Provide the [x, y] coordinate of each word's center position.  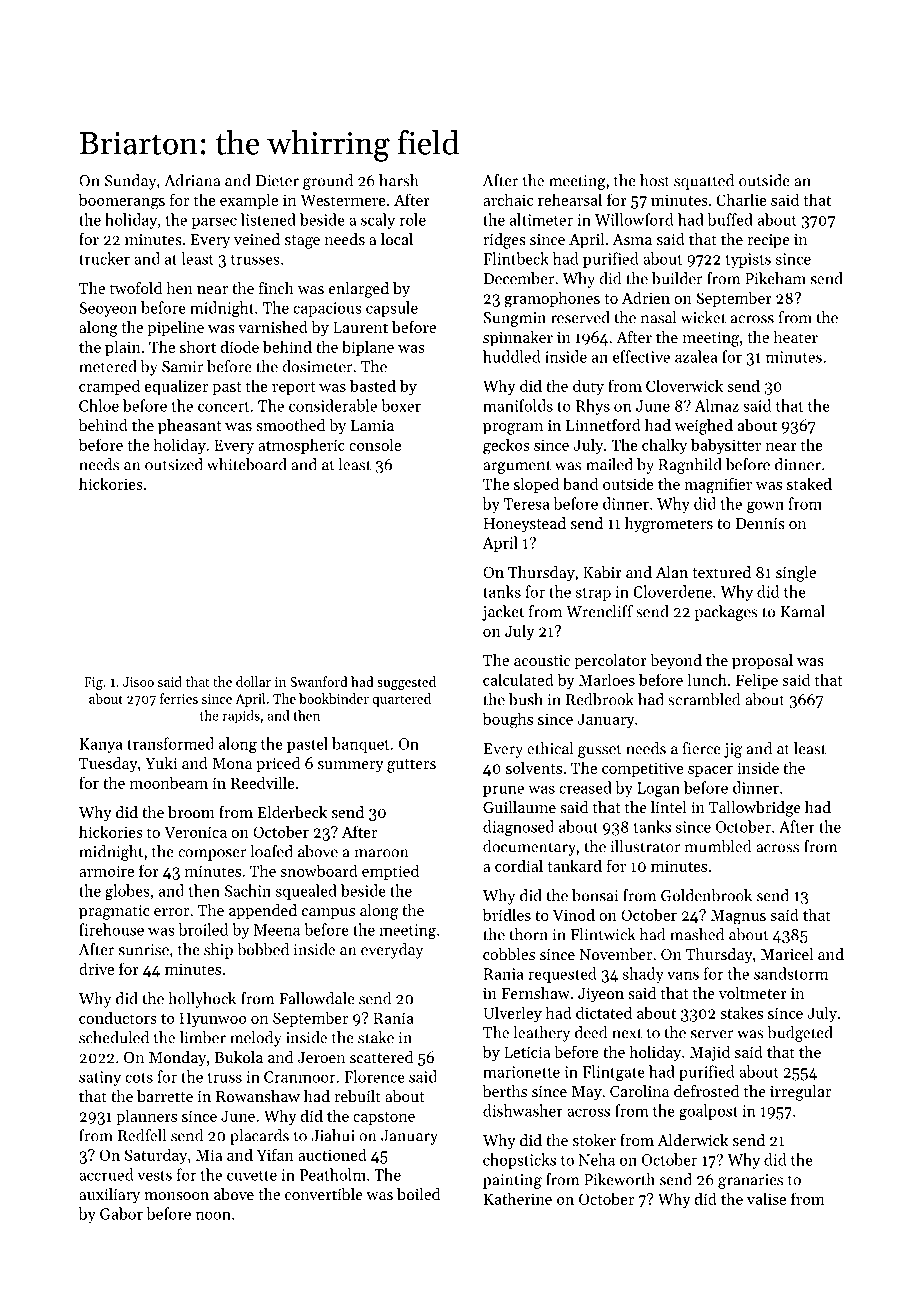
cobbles [509, 954]
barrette [165, 1096]
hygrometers [669, 525]
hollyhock [202, 1000]
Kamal [802, 611]
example [249, 201]
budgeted [800, 1034]
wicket [703, 317]
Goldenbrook [706, 895]
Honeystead [524, 525]
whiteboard [247, 464]
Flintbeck [516, 258]
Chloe [99, 405]
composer [212, 855]
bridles [507, 914]
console [375, 444]
